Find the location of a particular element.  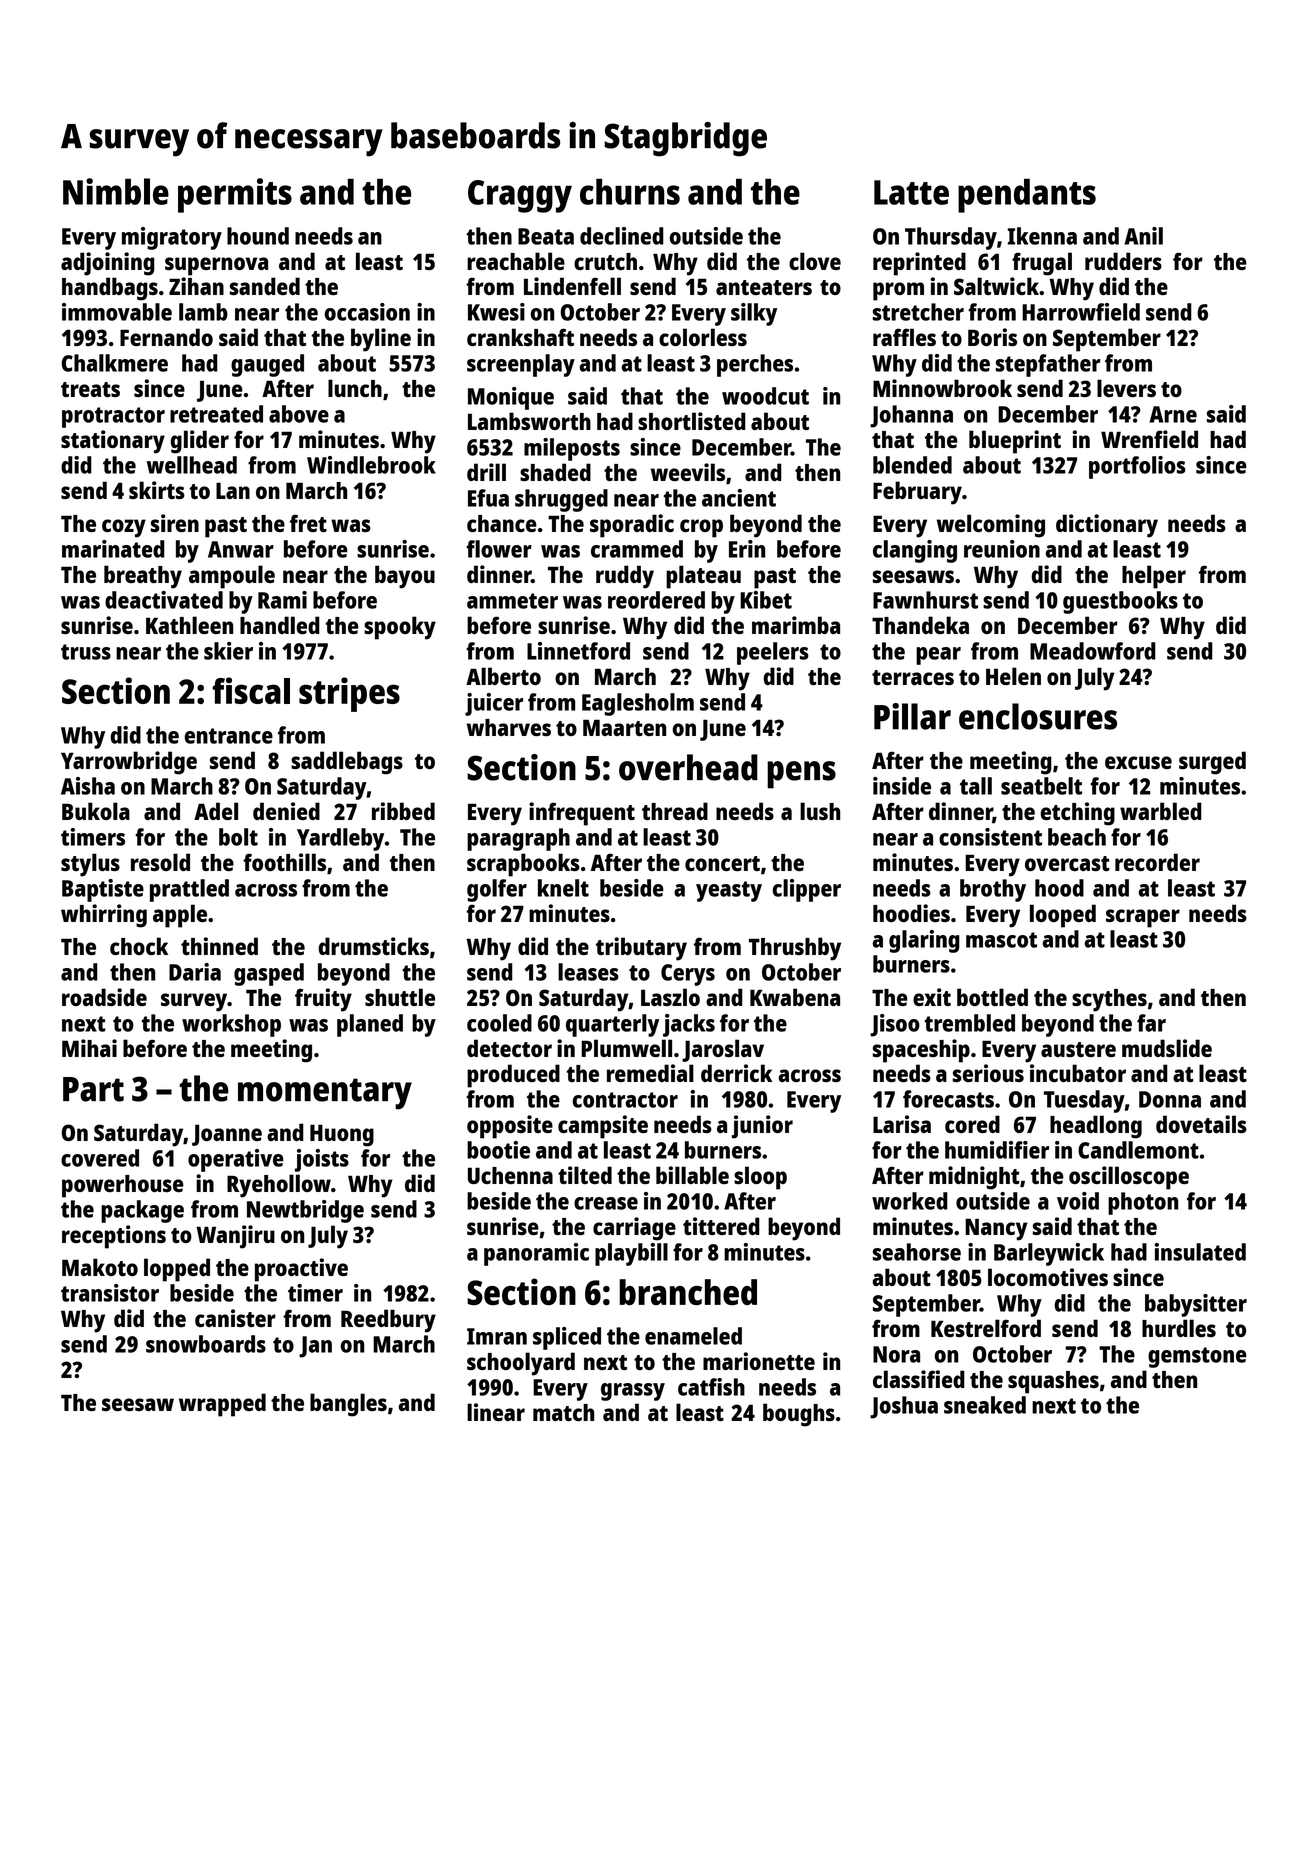

Kwesi is located at coordinates (496, 312).
